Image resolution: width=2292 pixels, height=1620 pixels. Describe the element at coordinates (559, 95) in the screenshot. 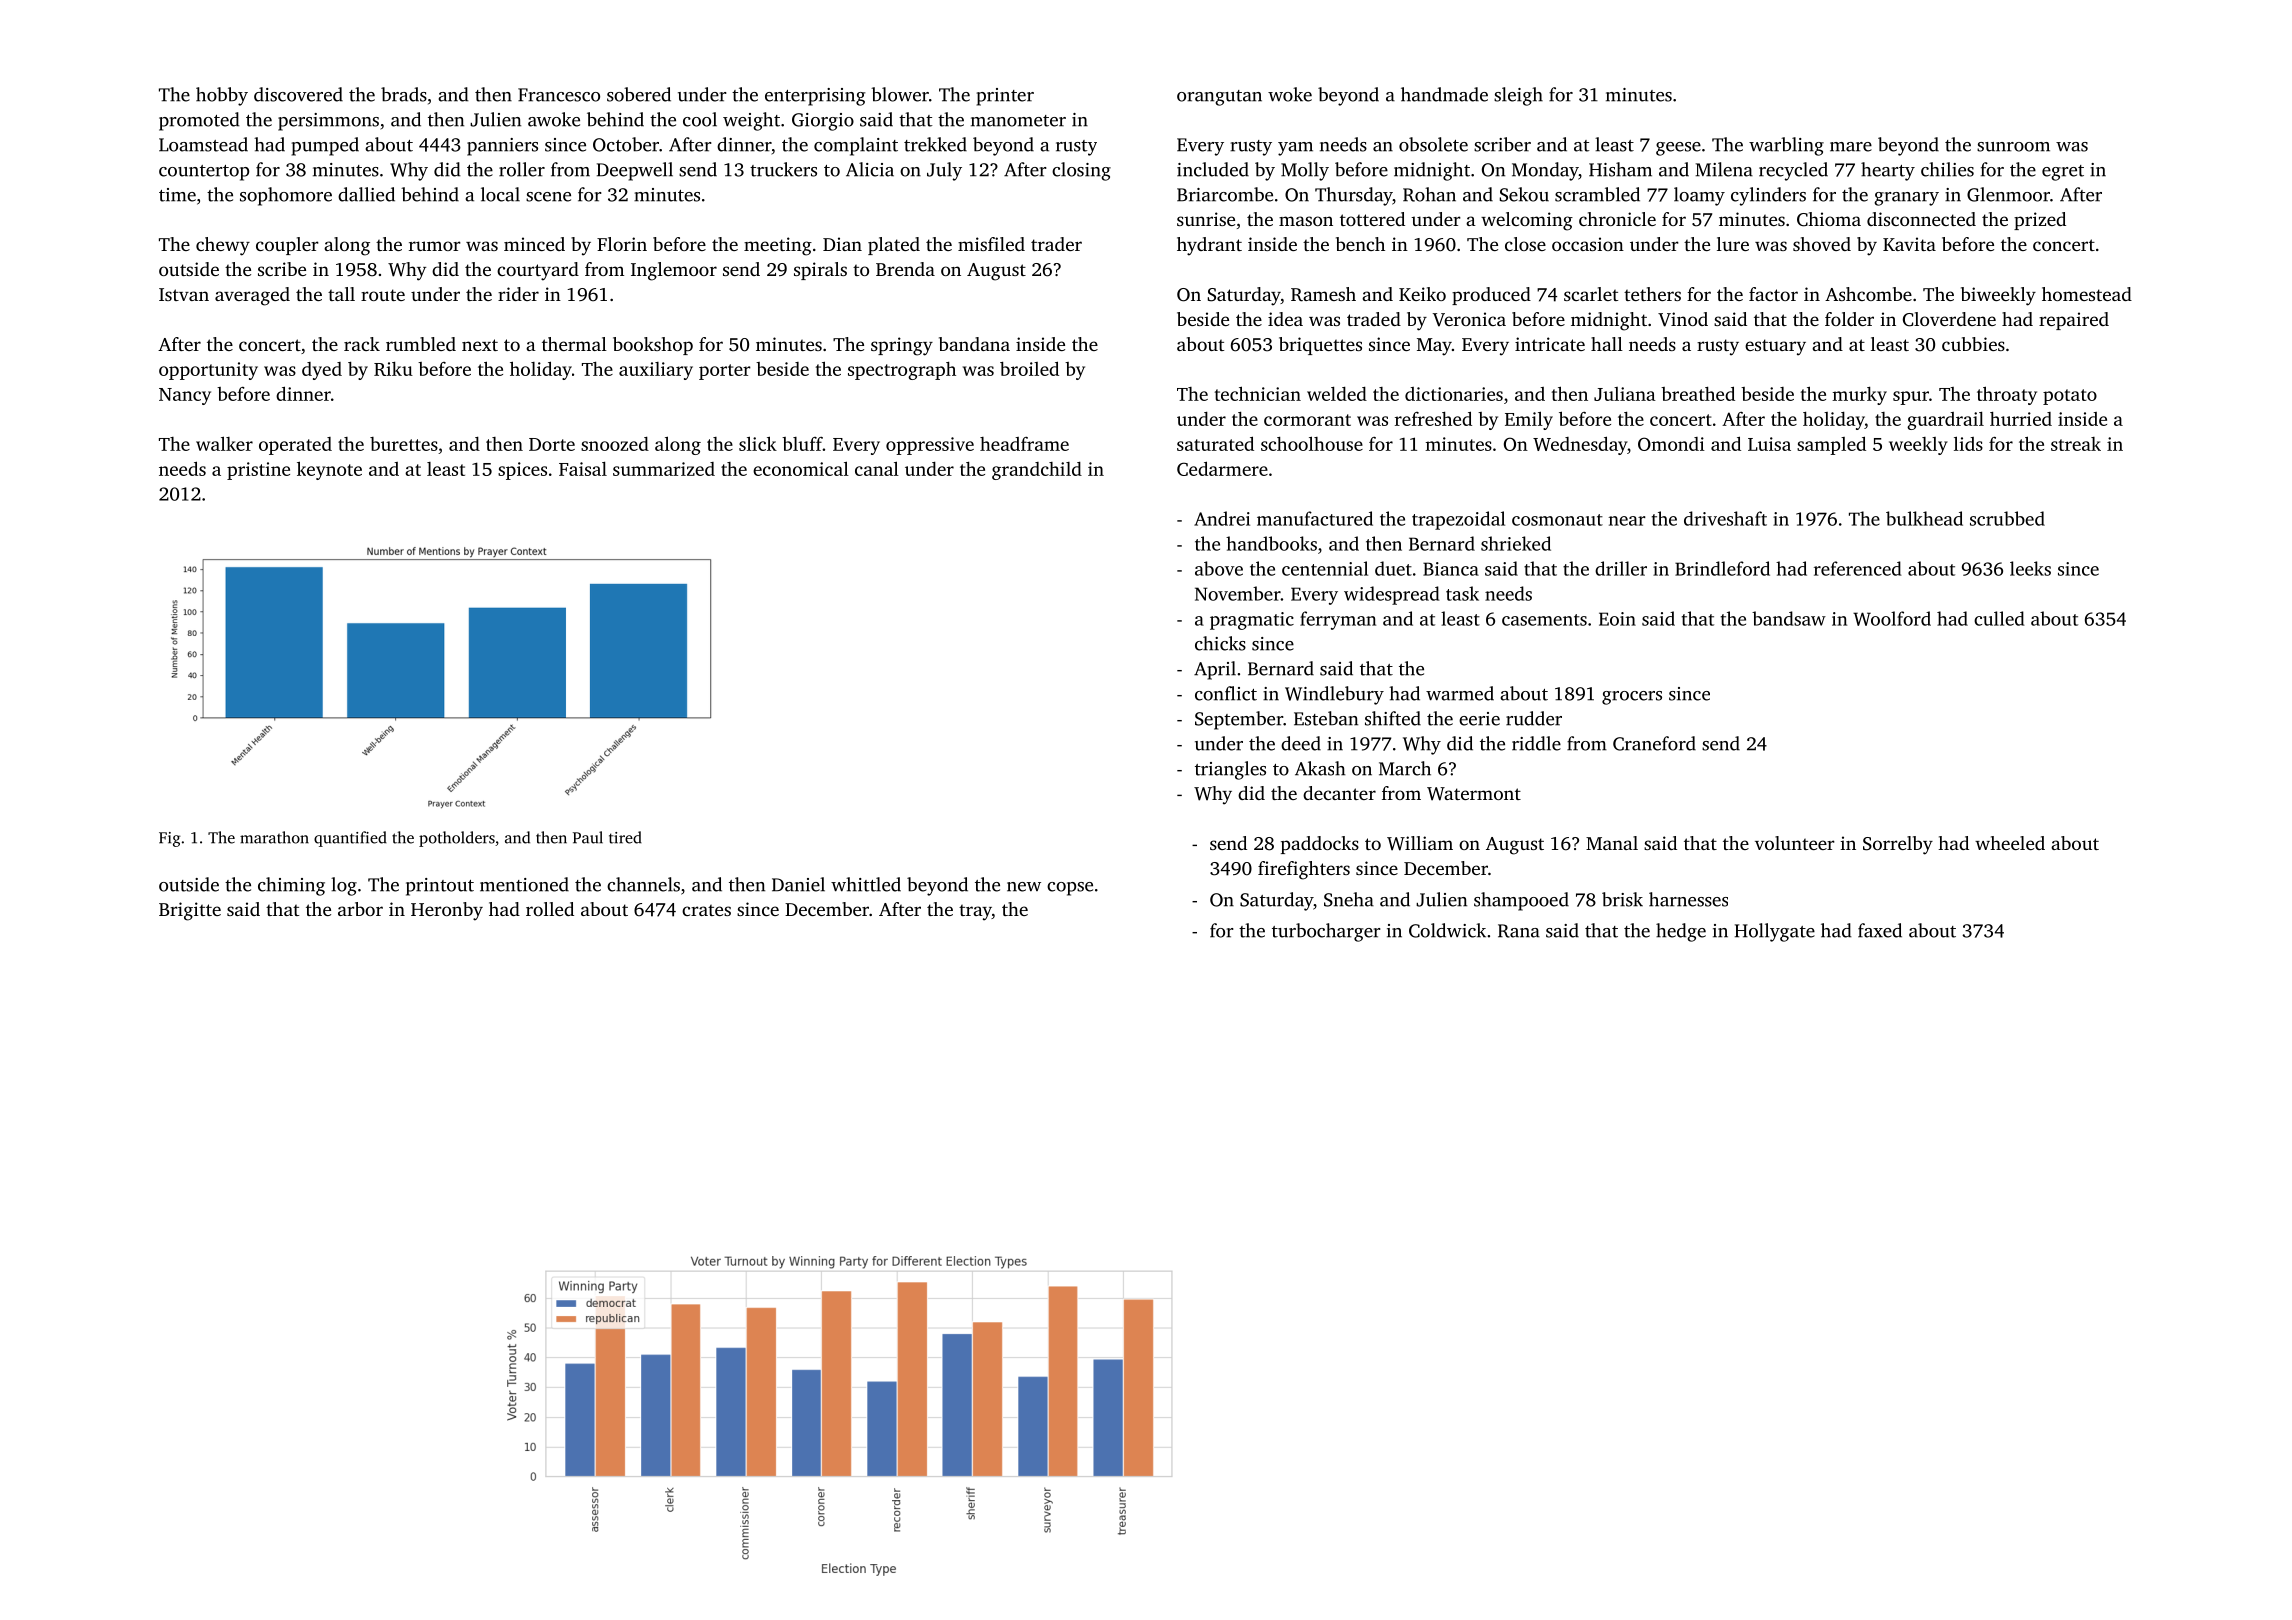

I see `Francesco` at that location.
